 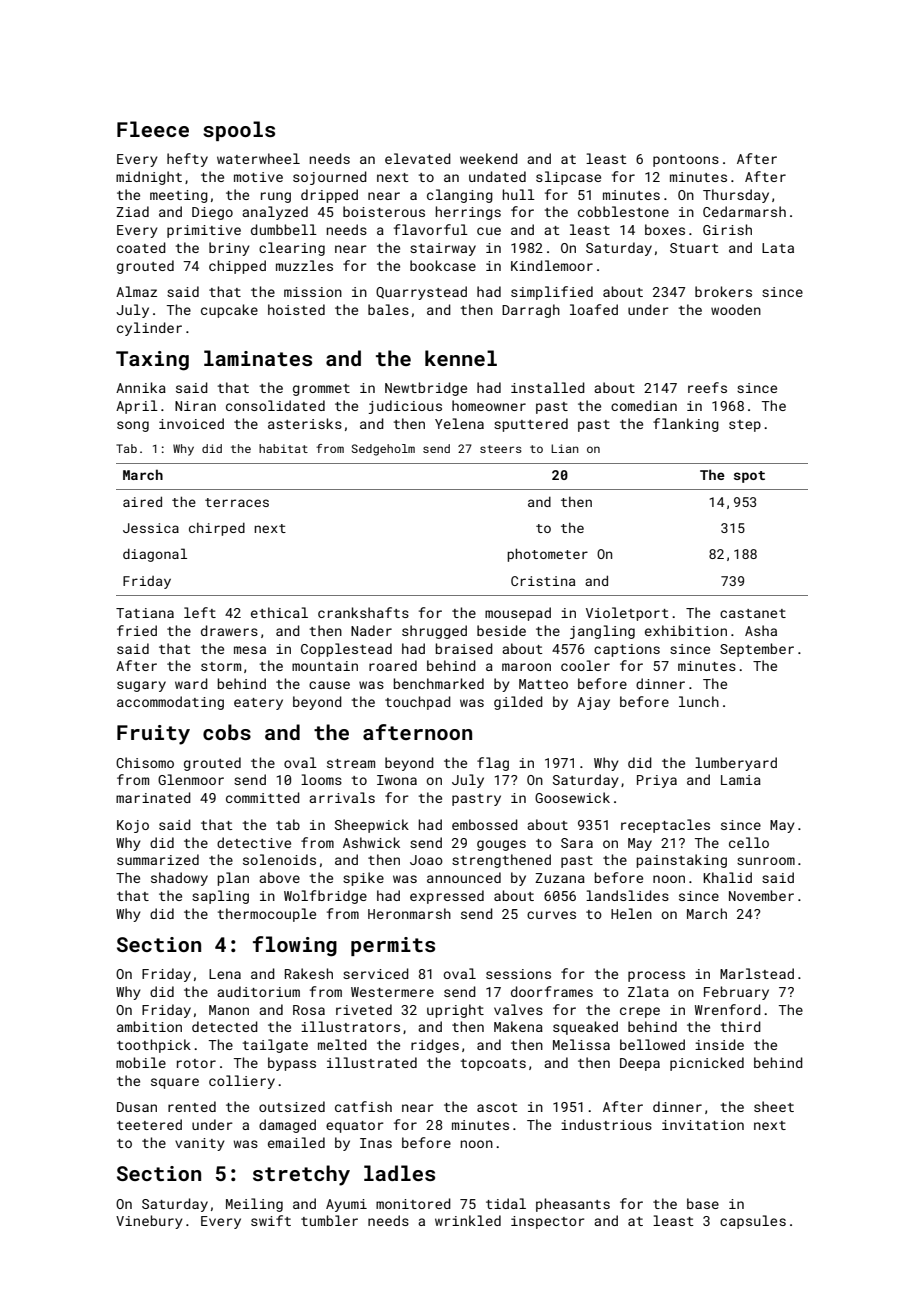 I want to click on embossed, so click(x=485, y=824).
